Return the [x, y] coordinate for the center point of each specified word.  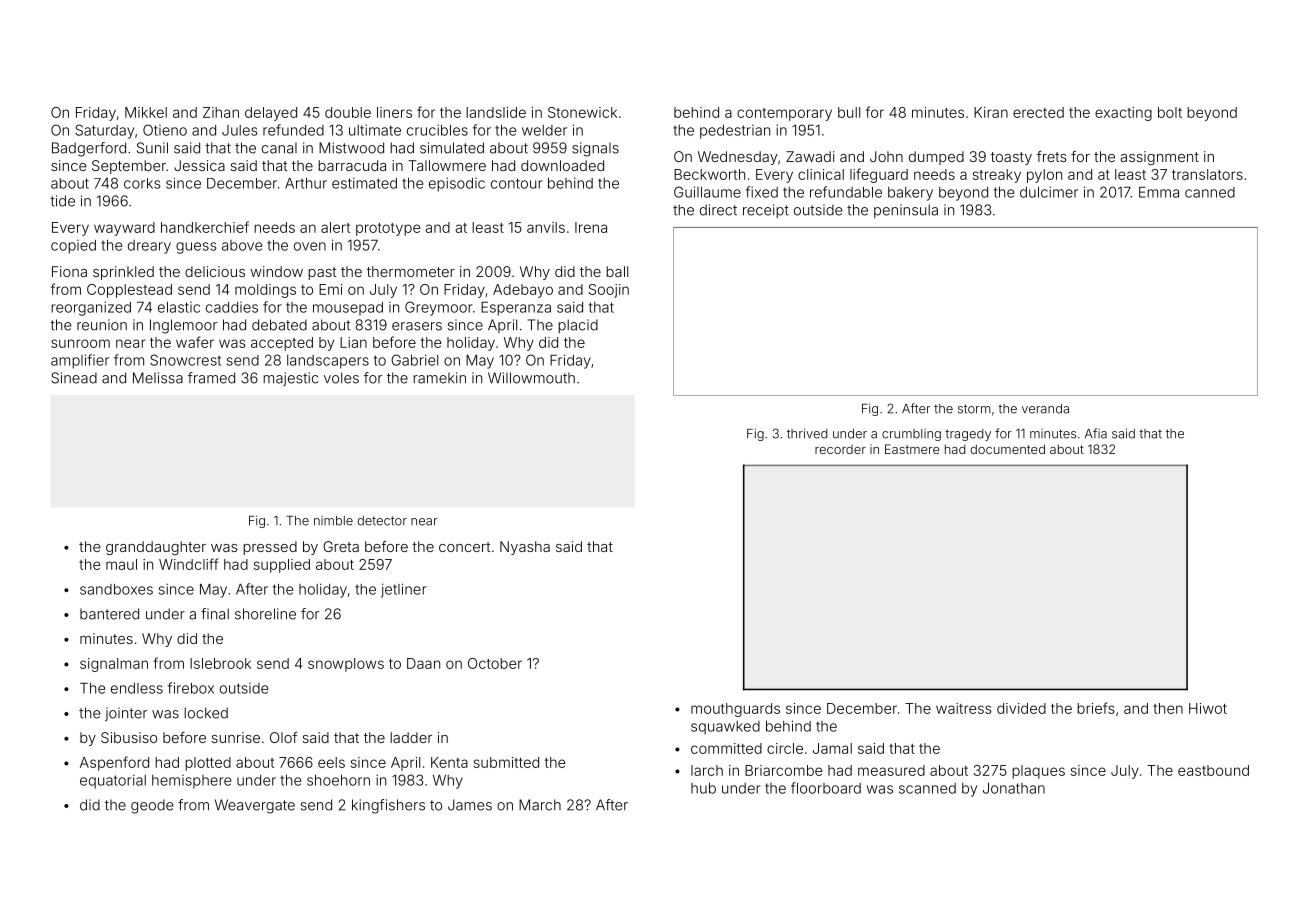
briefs [1096, 708]
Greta [341, 546]
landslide [496, 112]
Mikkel [146, 112]
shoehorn [338, 780]
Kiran [991, 112]
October [495, 663]
